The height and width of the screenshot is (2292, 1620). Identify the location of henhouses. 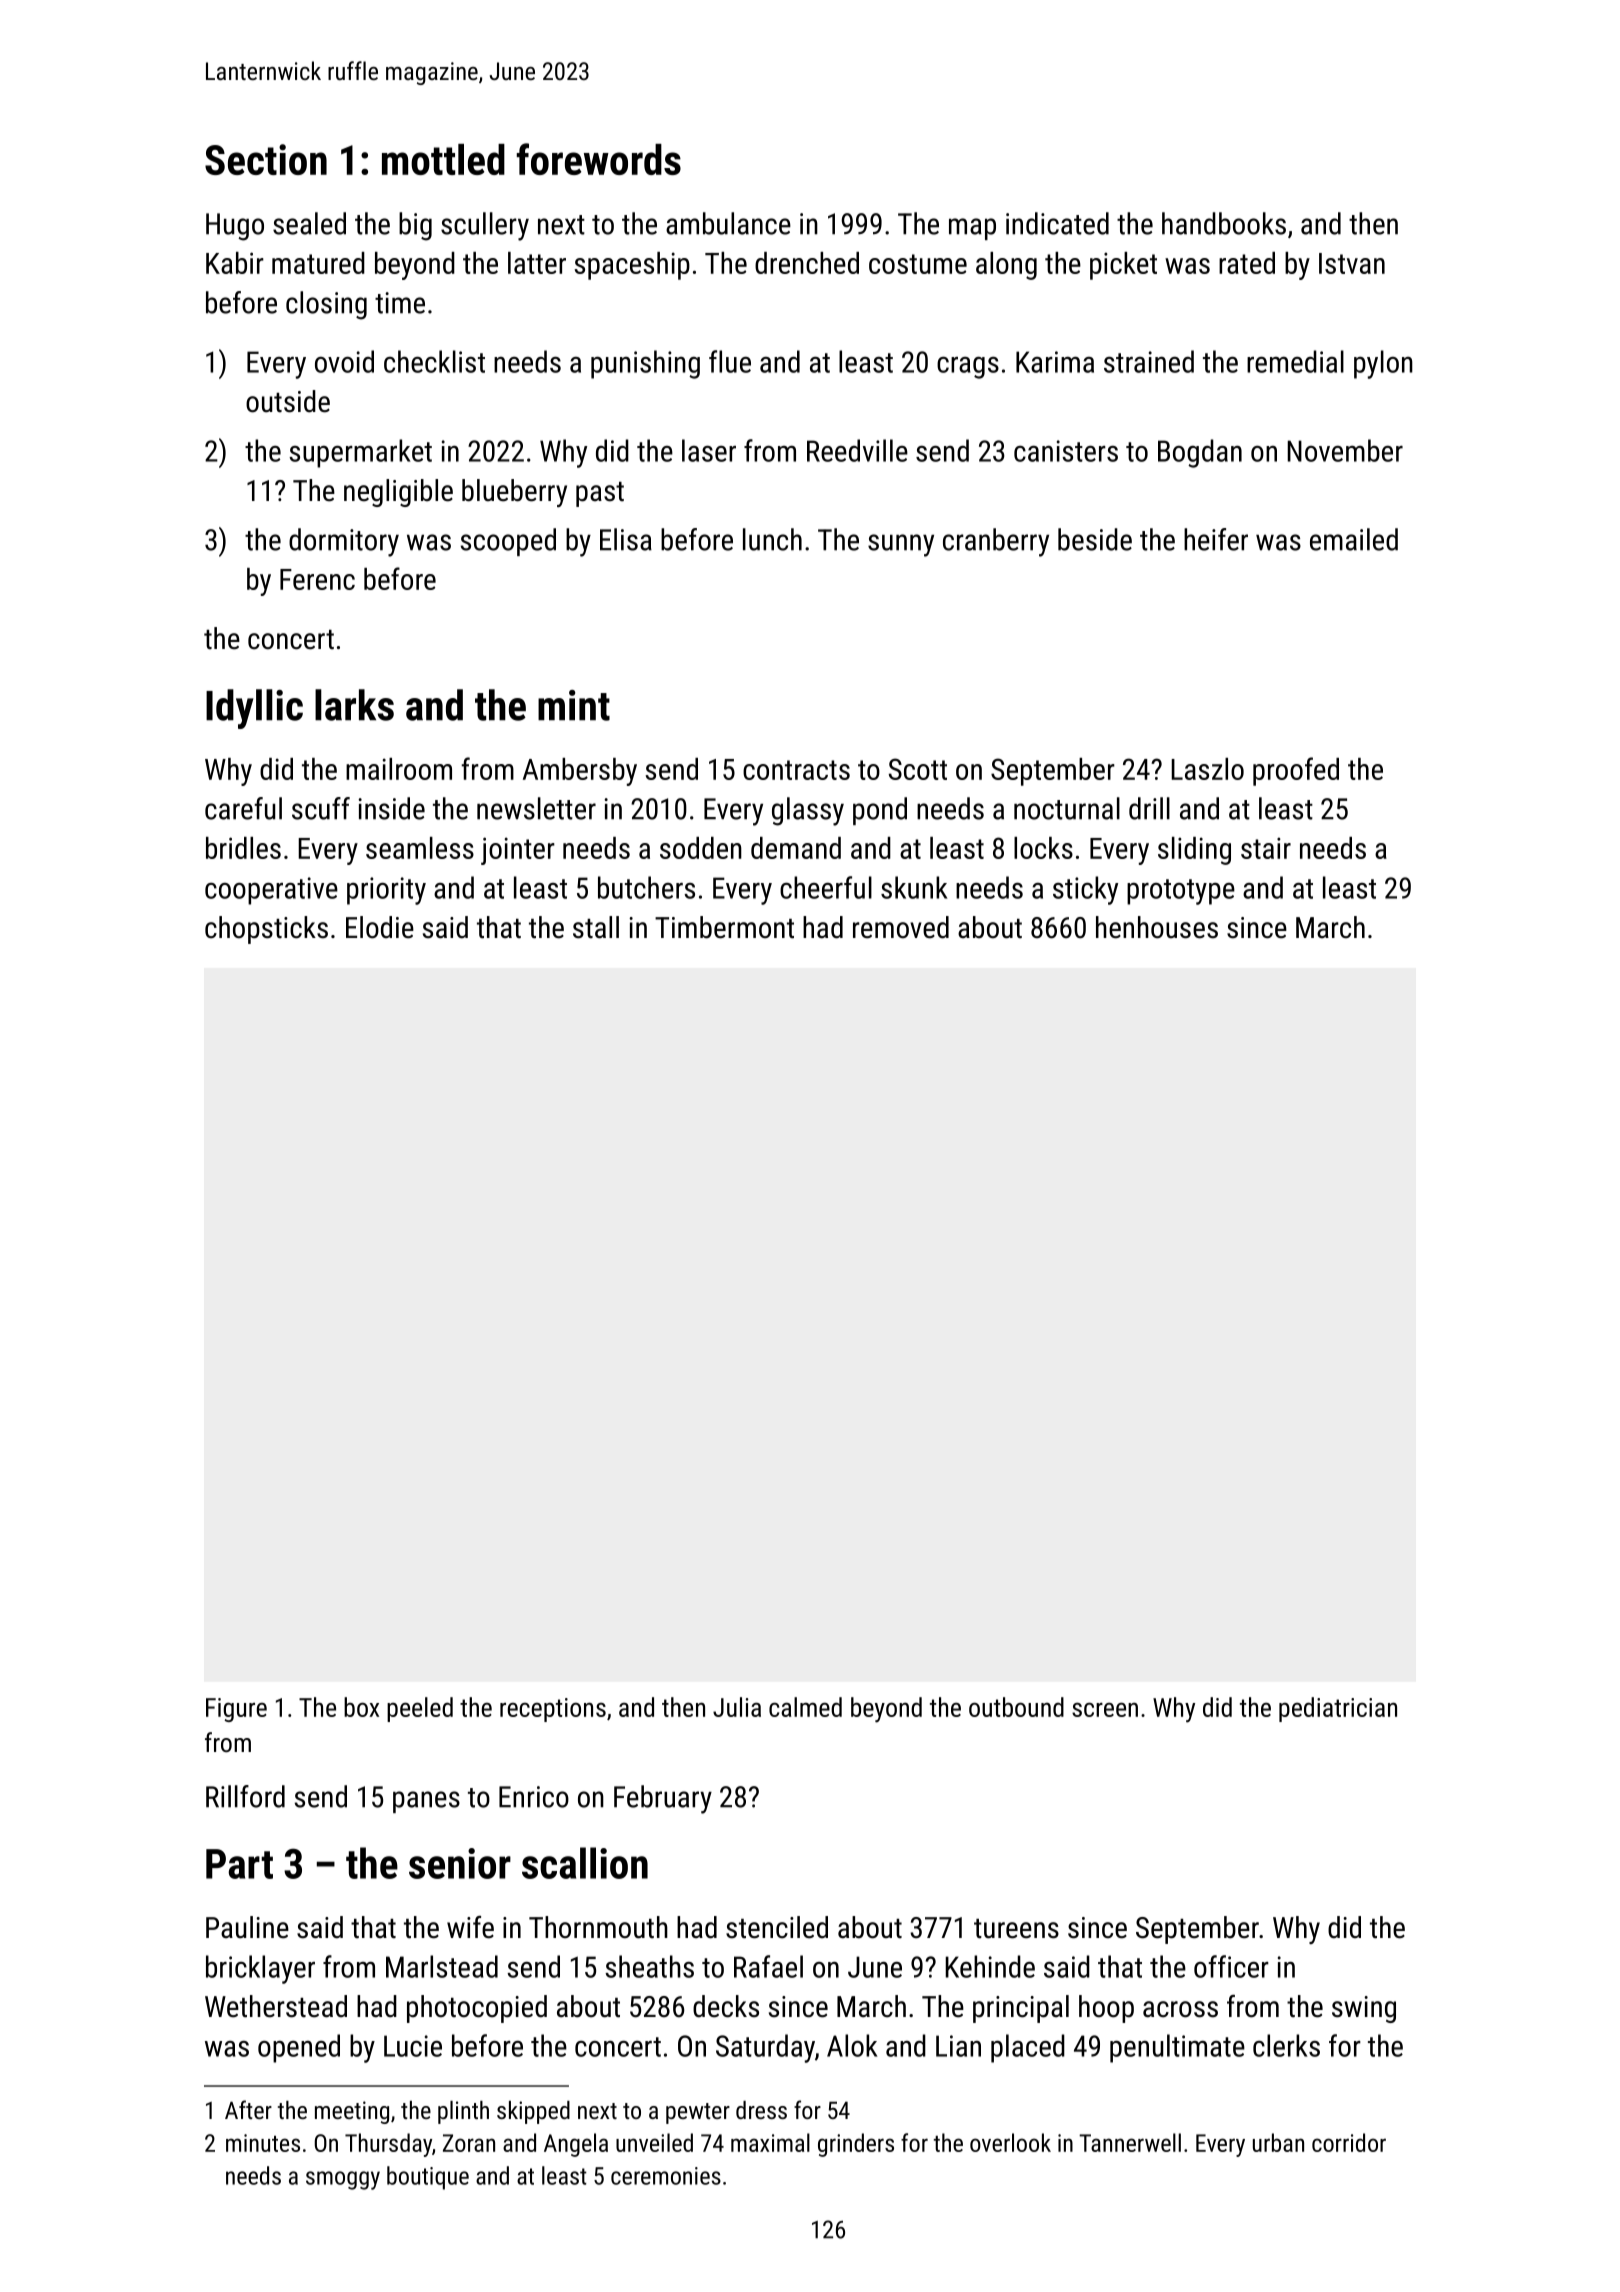
(1157, 927).
